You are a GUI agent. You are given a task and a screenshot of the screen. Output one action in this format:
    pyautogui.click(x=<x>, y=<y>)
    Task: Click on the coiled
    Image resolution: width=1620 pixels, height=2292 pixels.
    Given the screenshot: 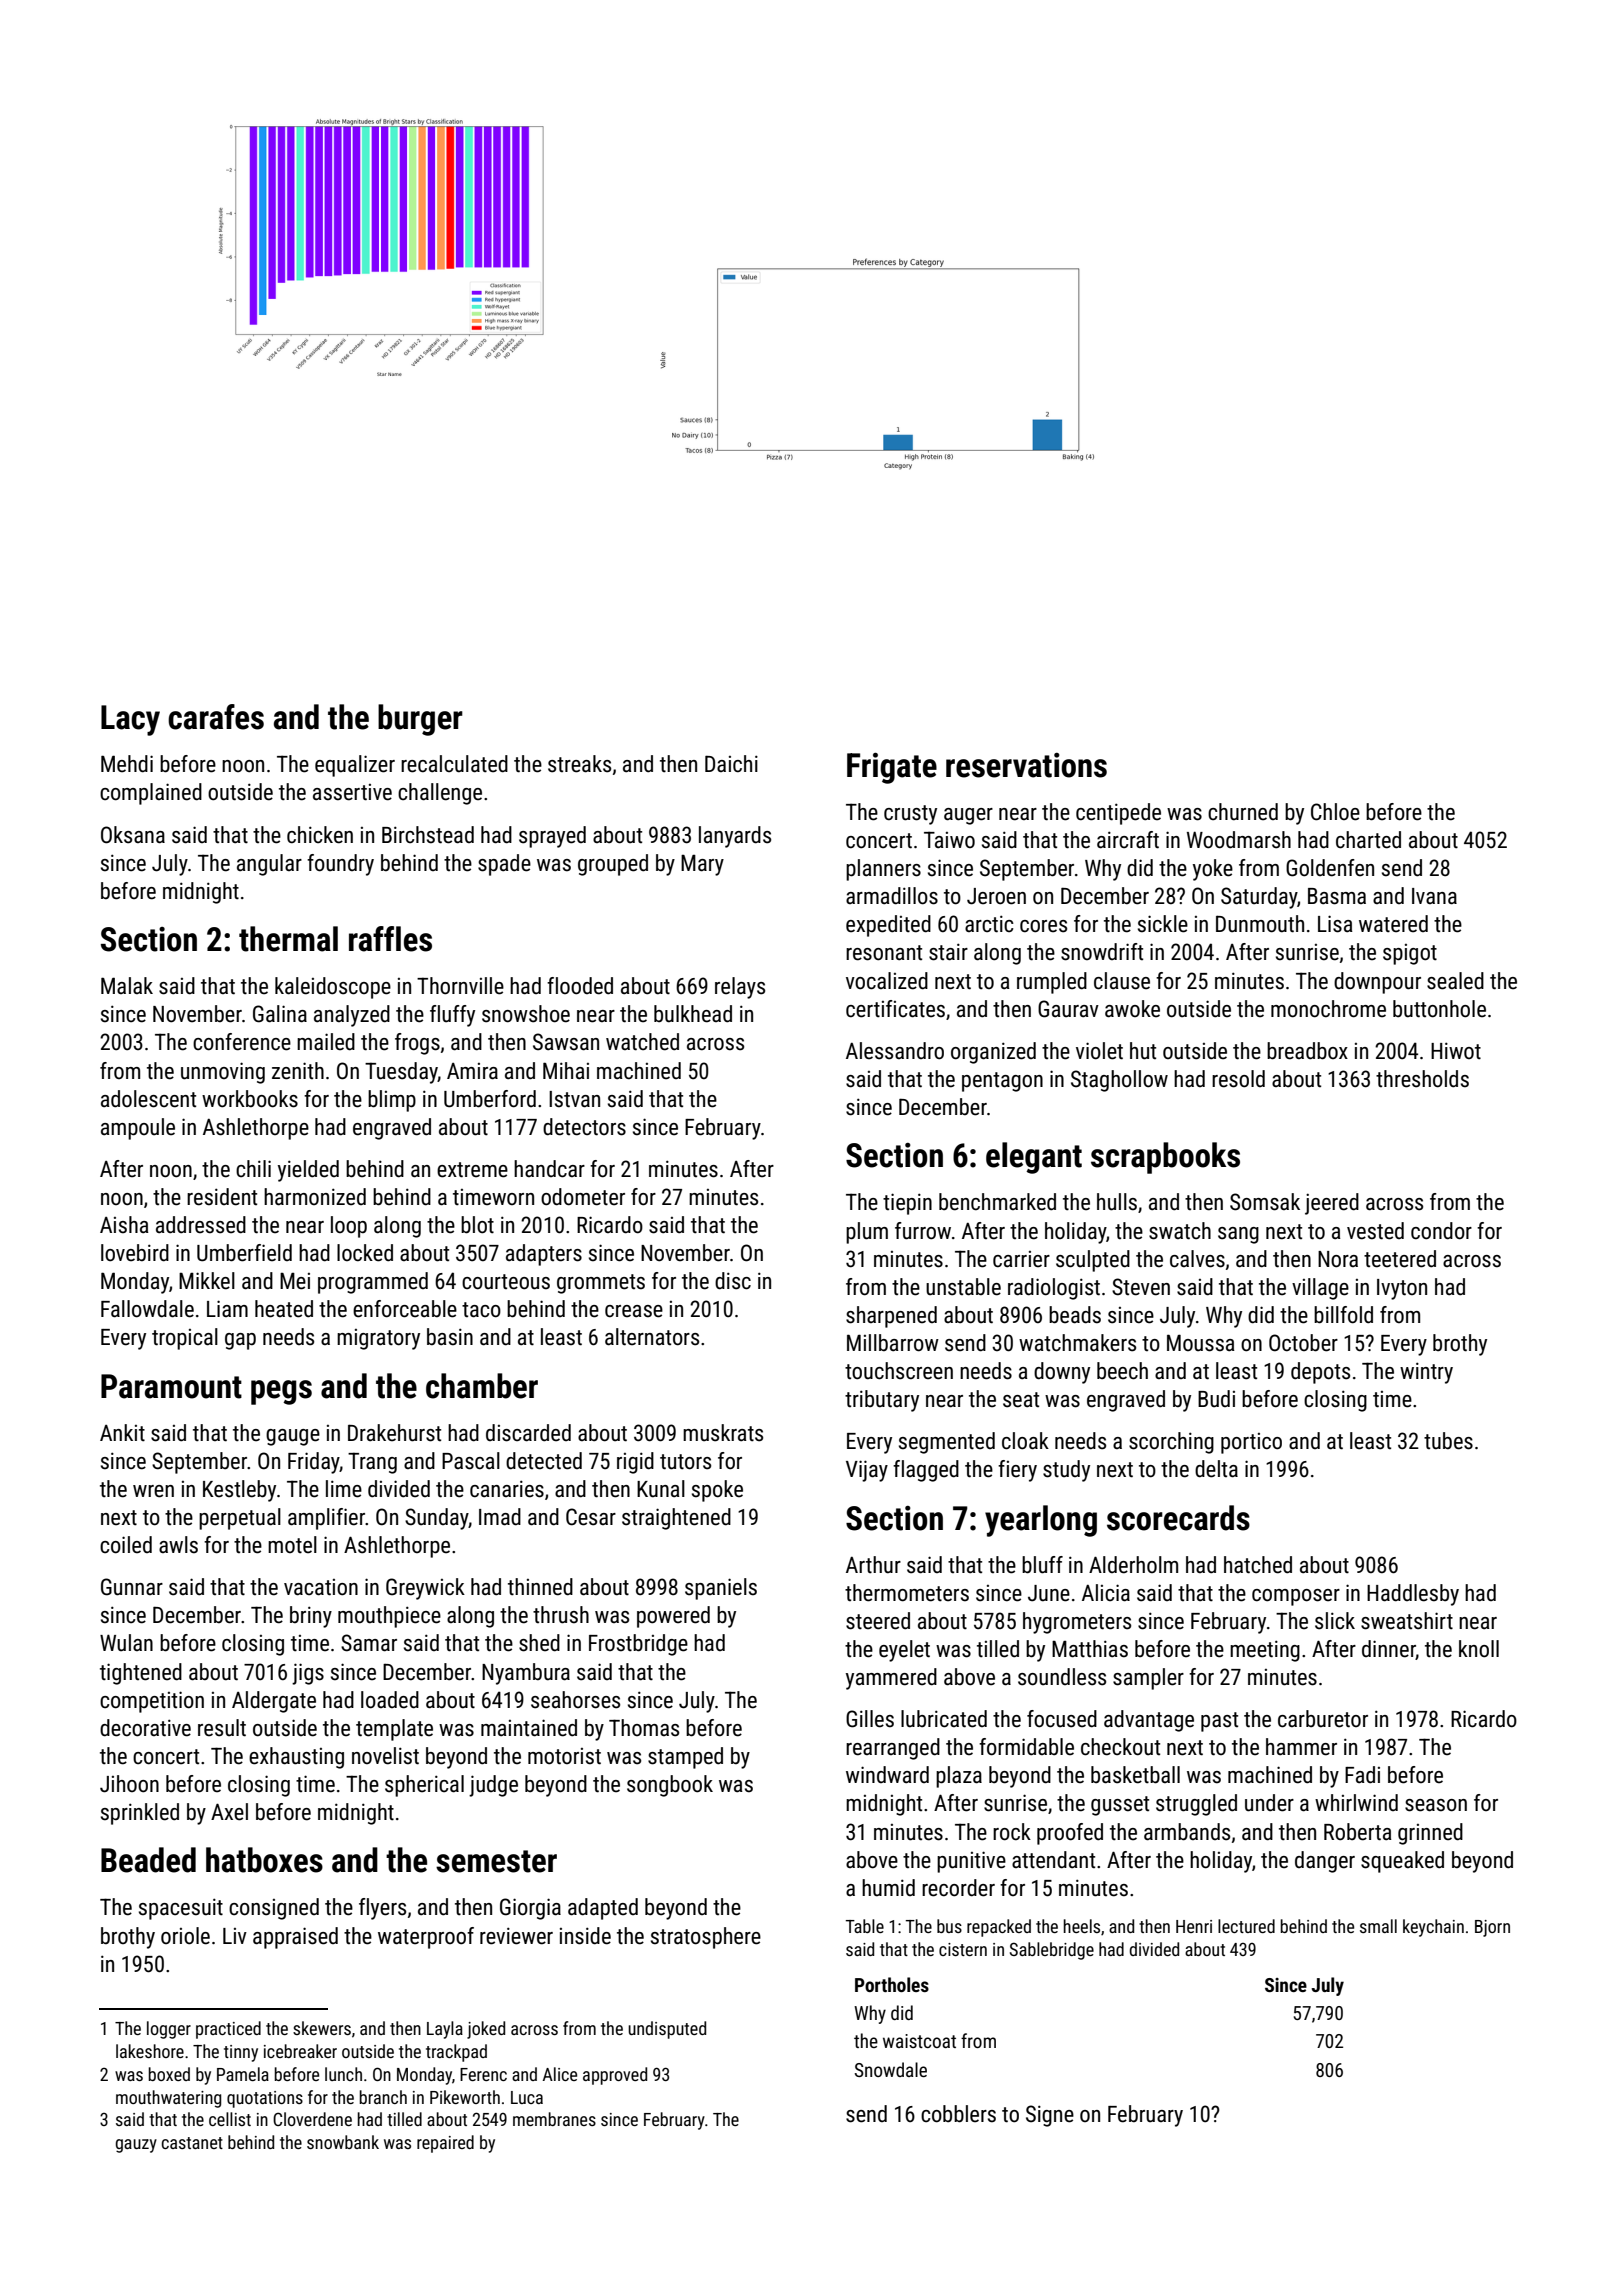 What is the action you would take?
    pyautogui.click(x=126, y=1545)
